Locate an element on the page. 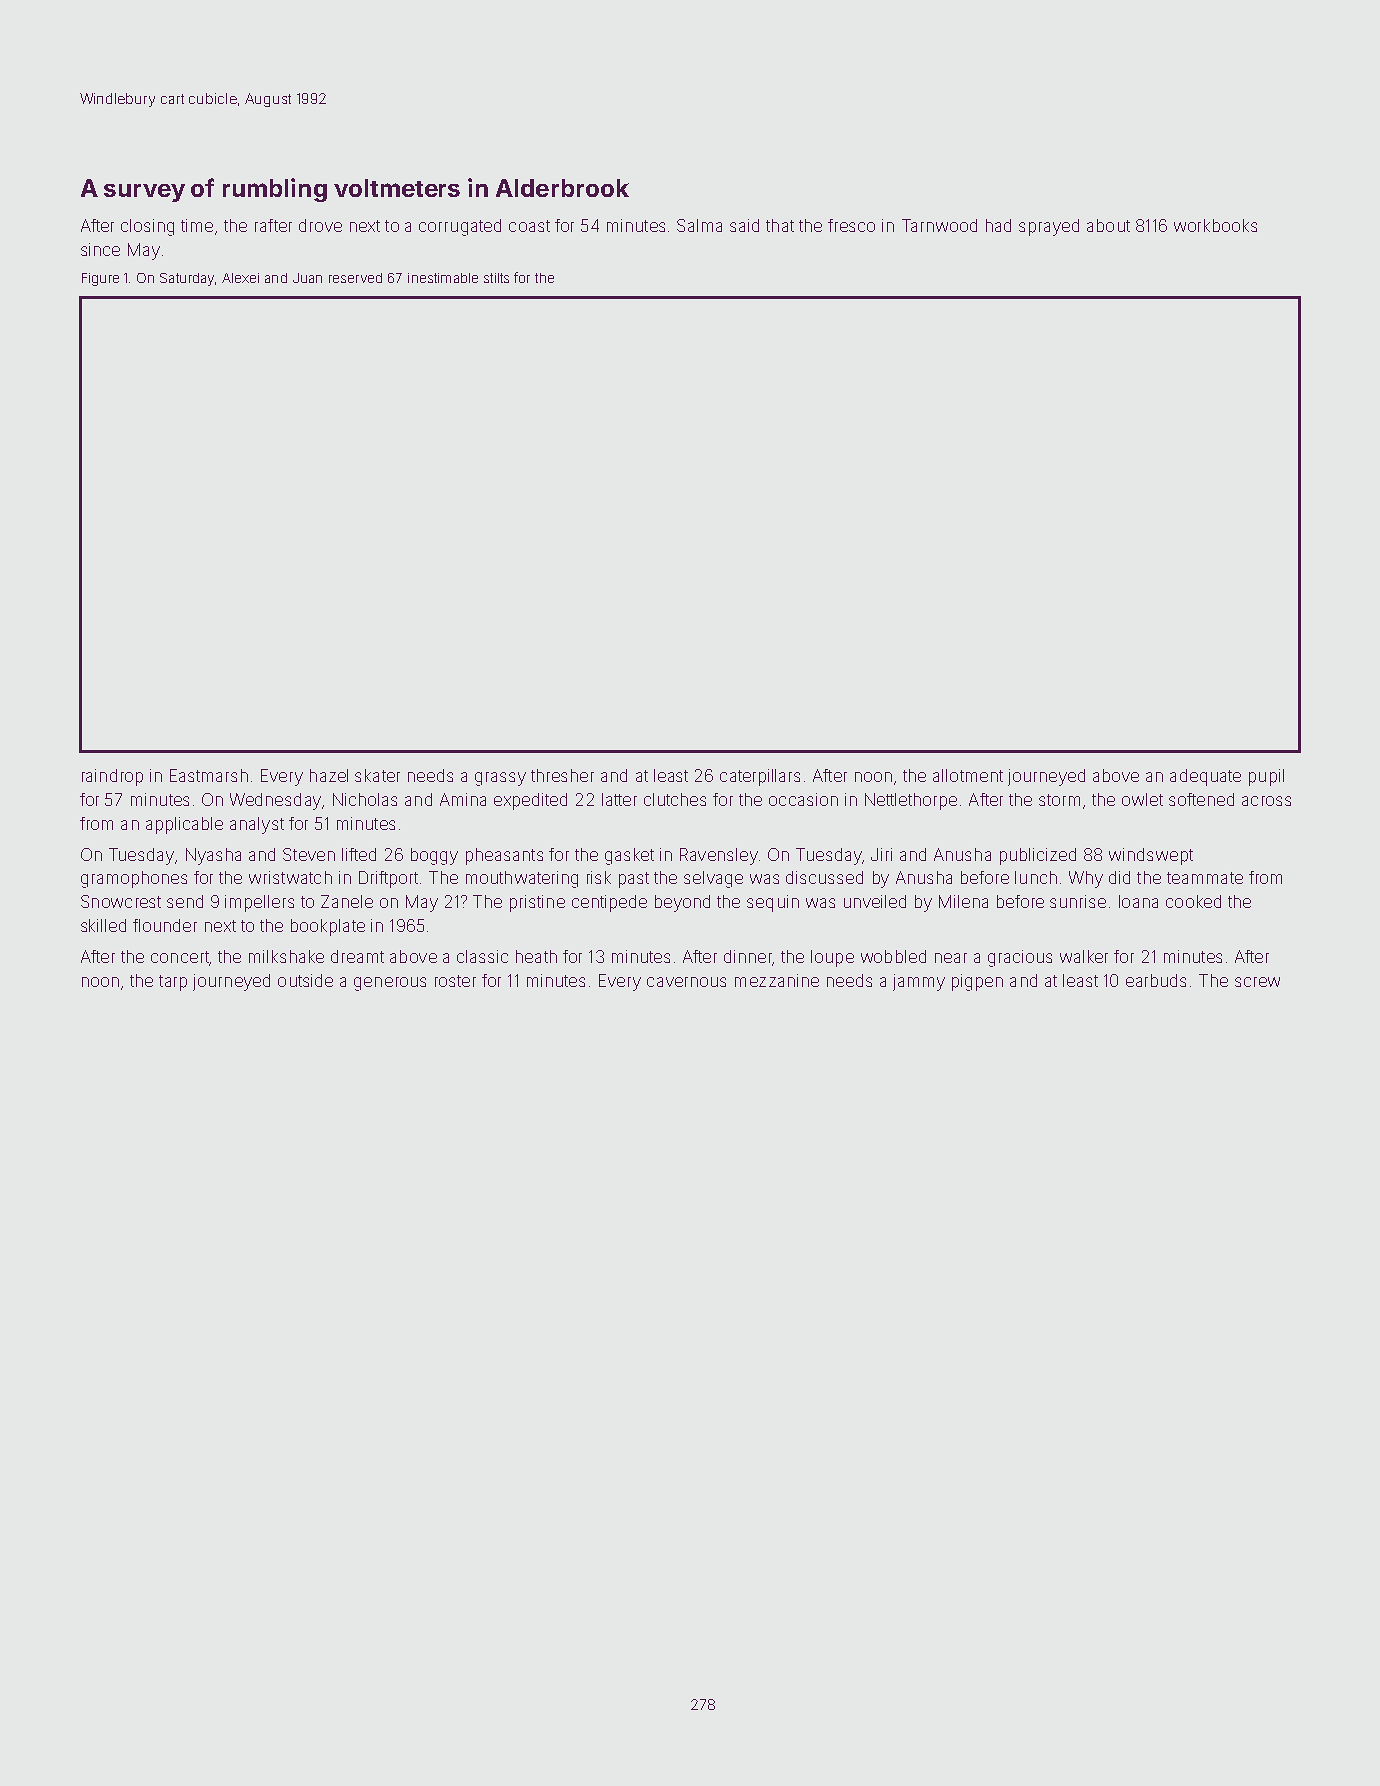 This document has height=1786, width=1380. Juan is located at coordinates (307, 278).
